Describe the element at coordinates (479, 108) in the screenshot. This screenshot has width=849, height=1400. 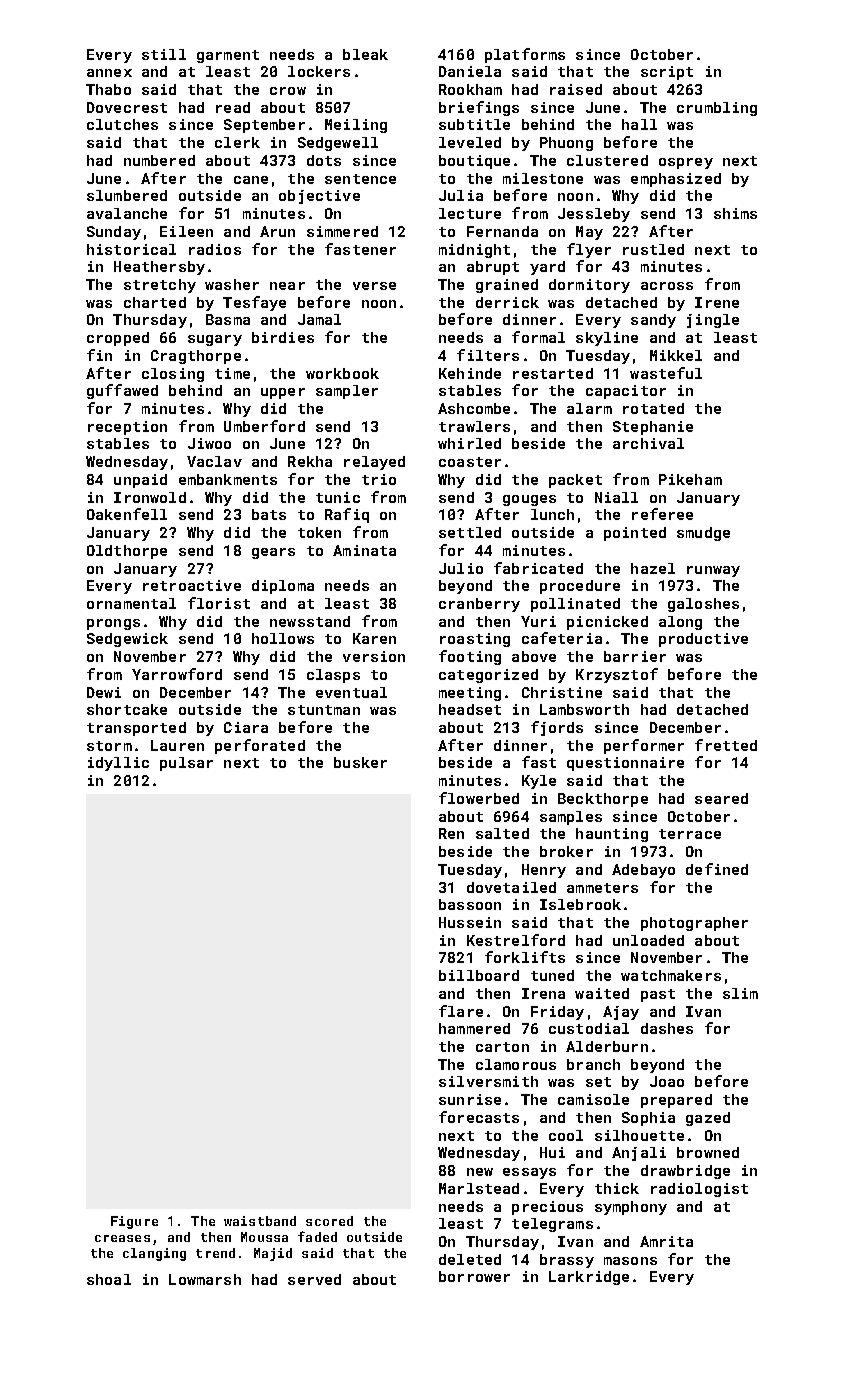
I see `briefings` at that location.
